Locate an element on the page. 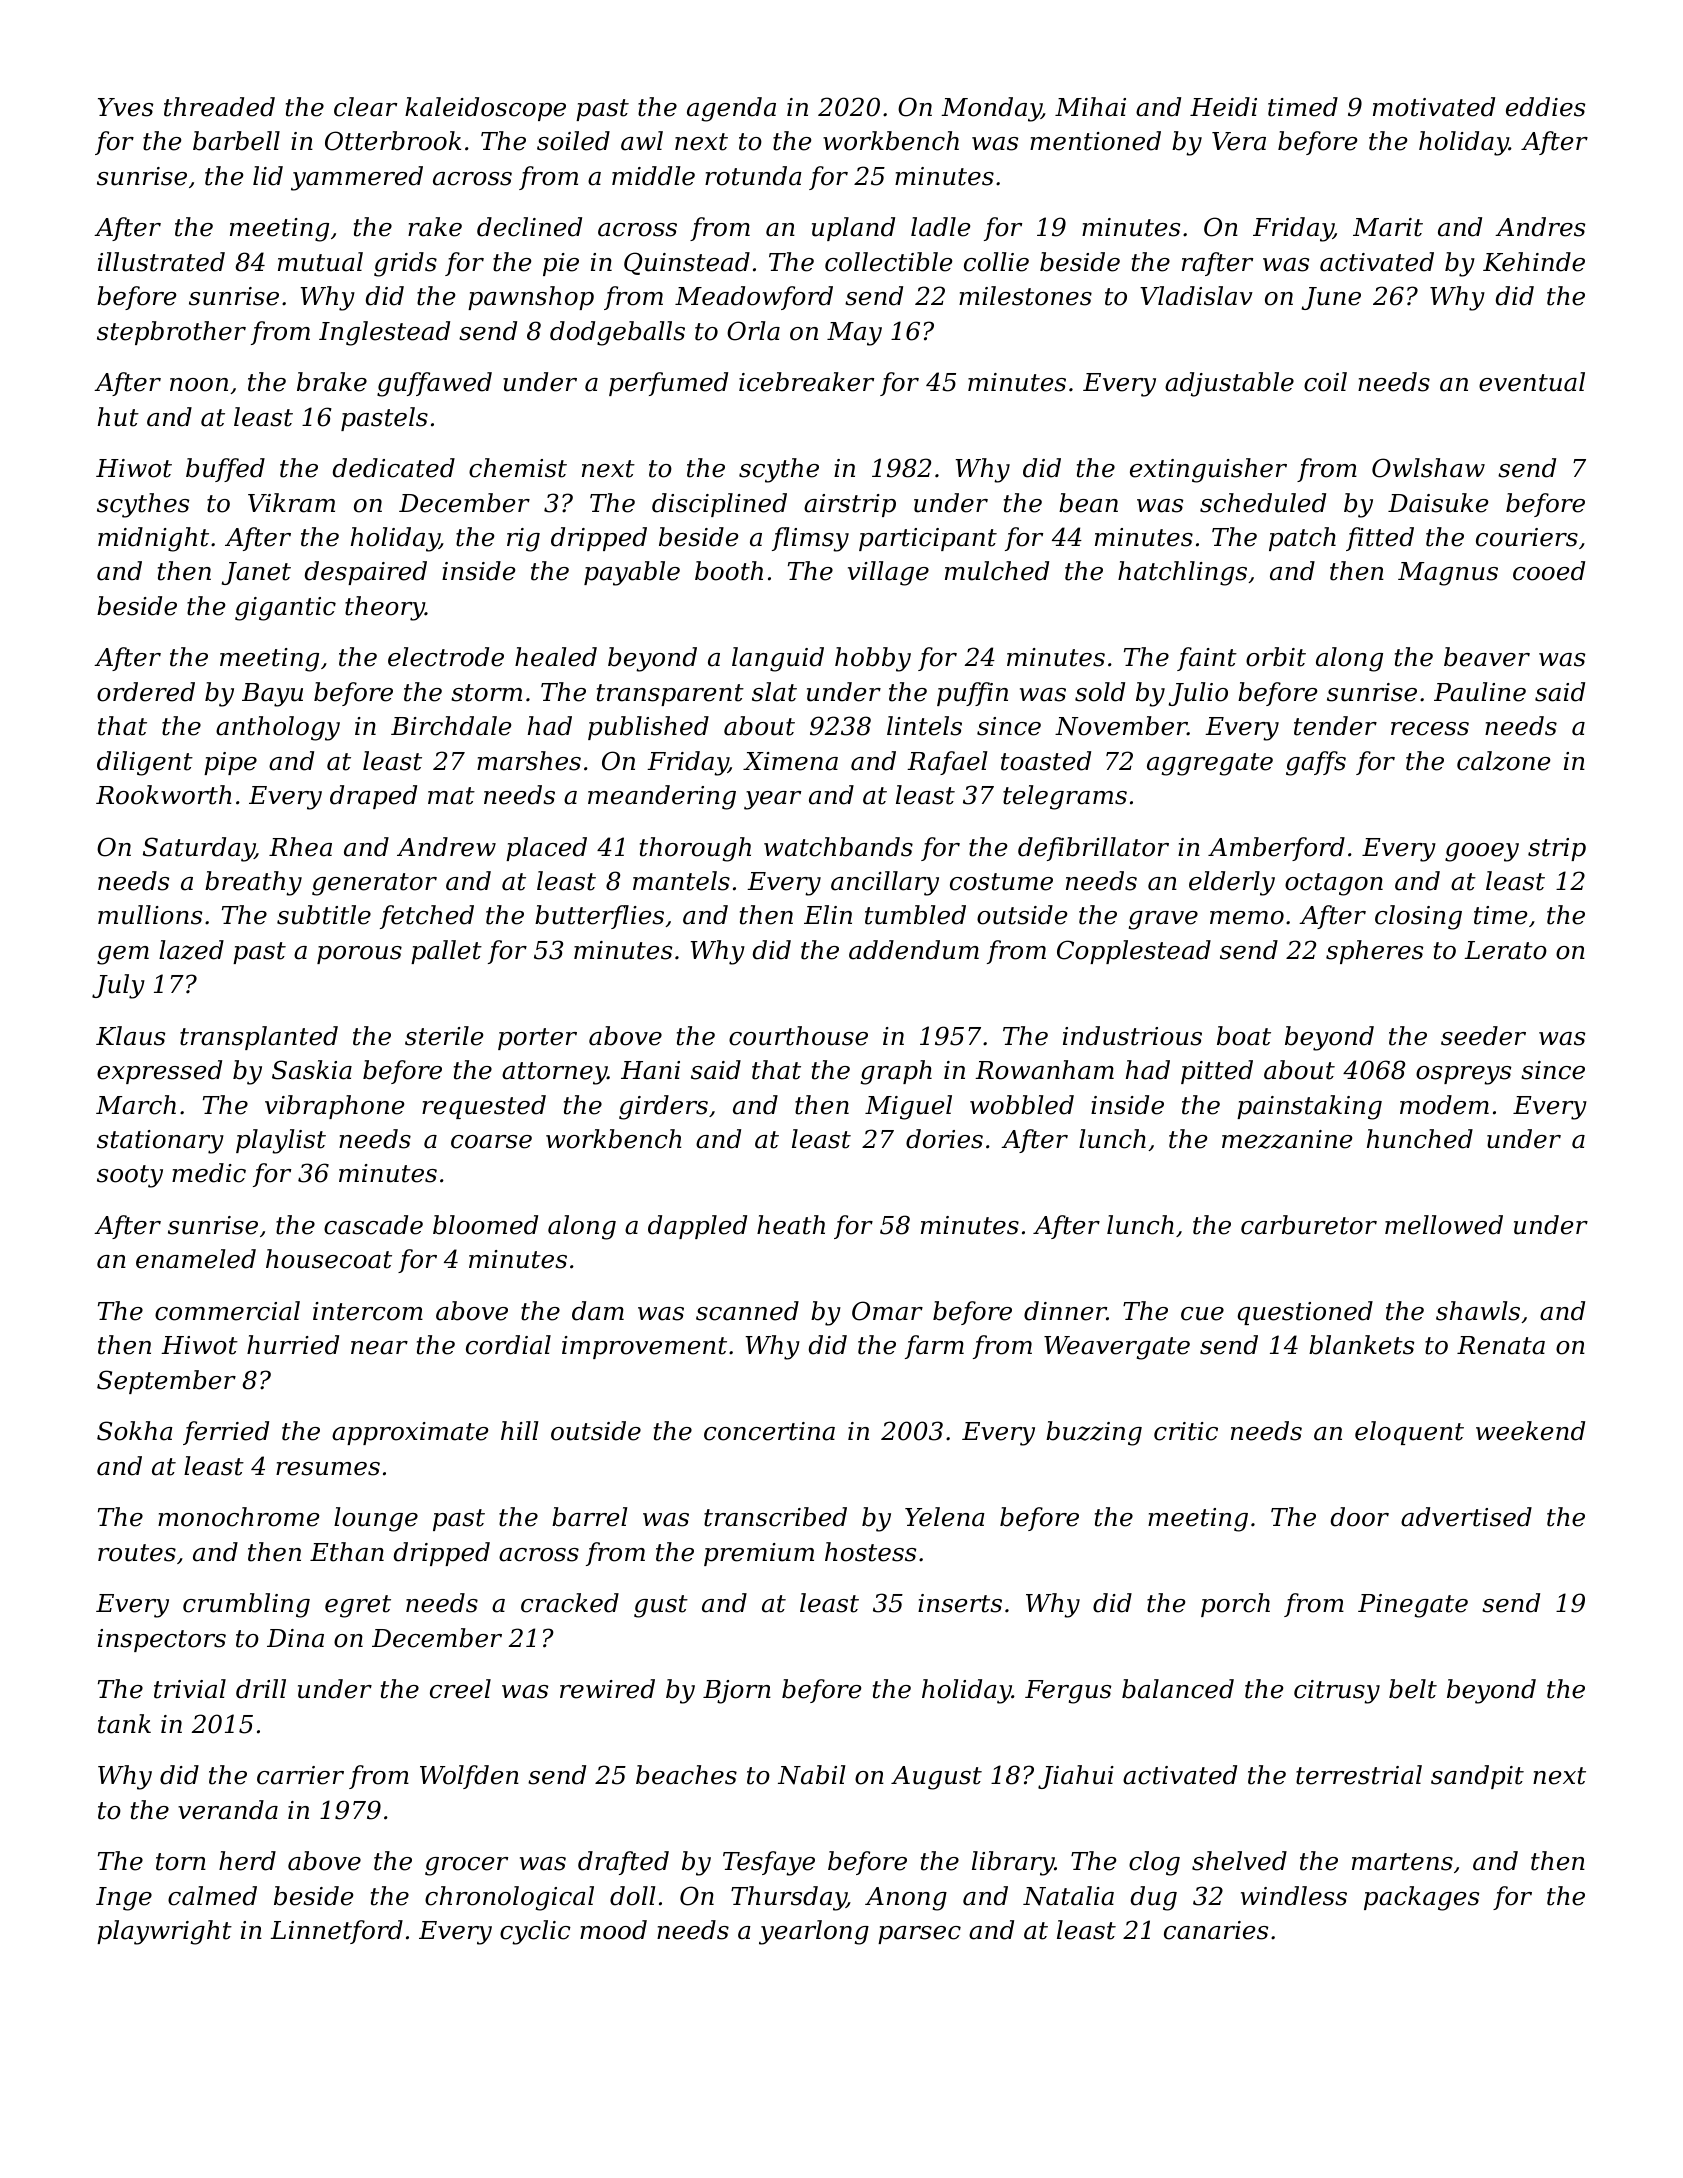 Image resolution: width=1683 pixels, height=2178 pixels. mood is located at coordinates (613, 1930).
